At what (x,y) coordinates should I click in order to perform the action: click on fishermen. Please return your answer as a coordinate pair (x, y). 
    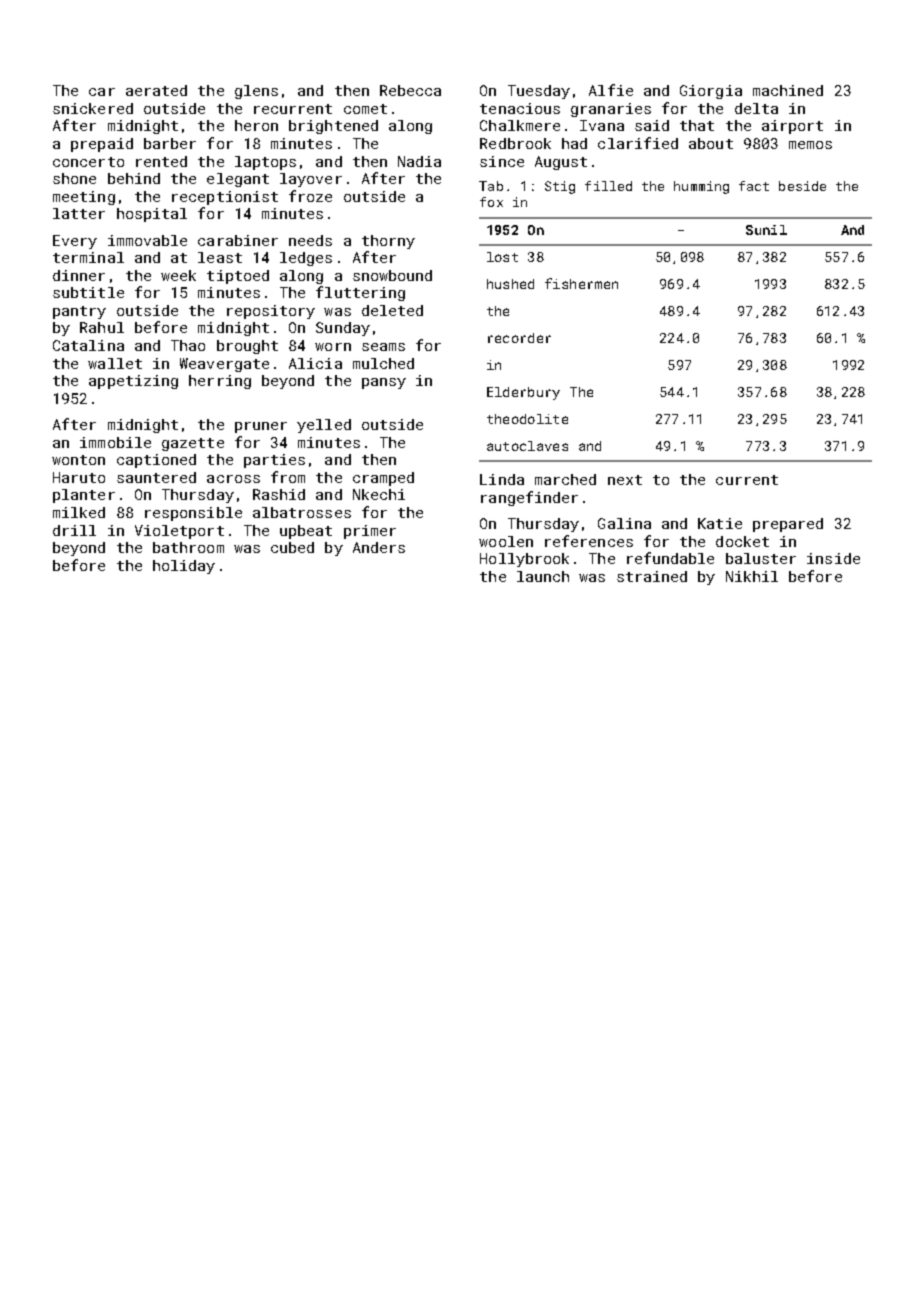
    Looking at the image, I should click on (581, 283).
